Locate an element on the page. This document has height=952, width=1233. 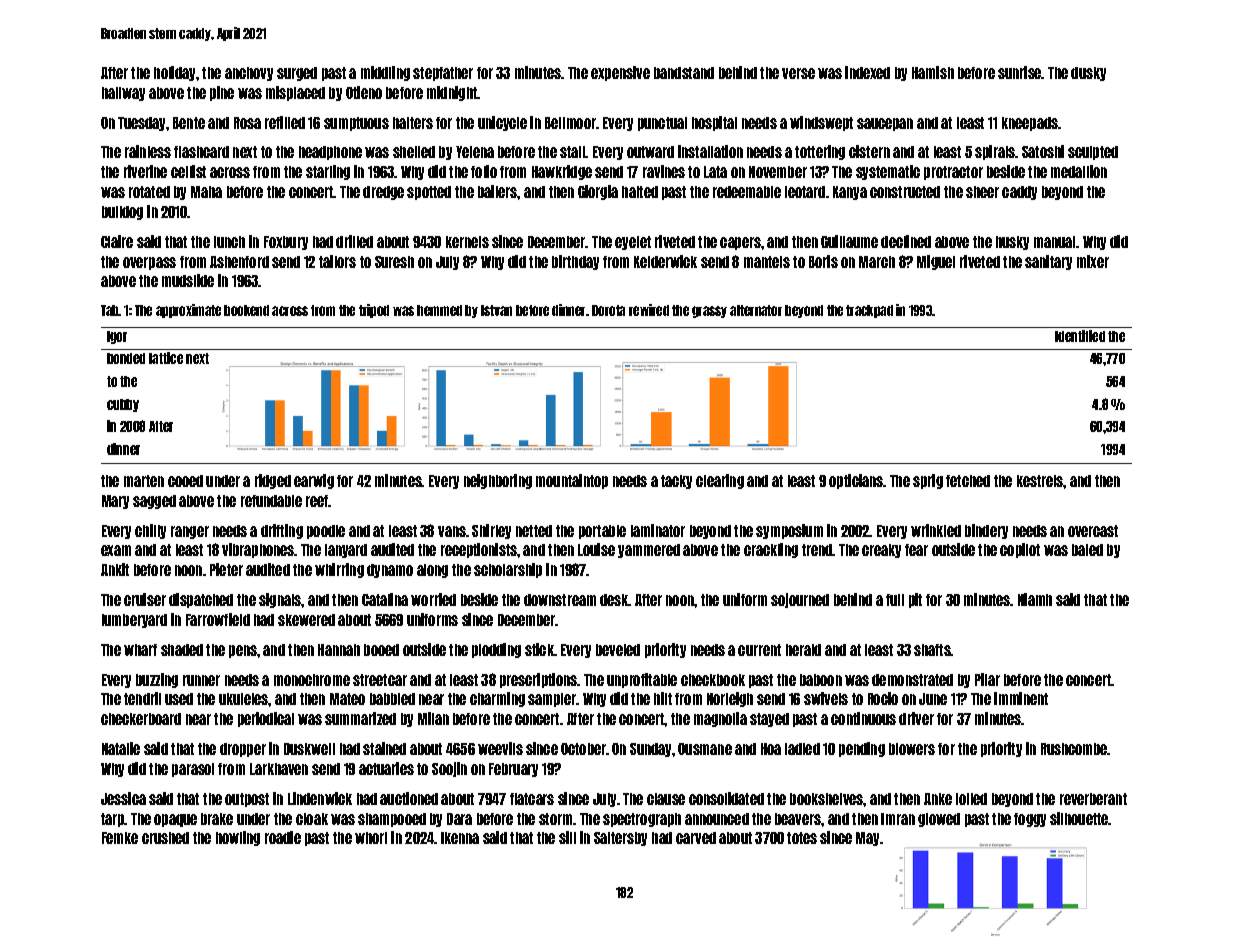
starling is located at coordinates (328, 172).
